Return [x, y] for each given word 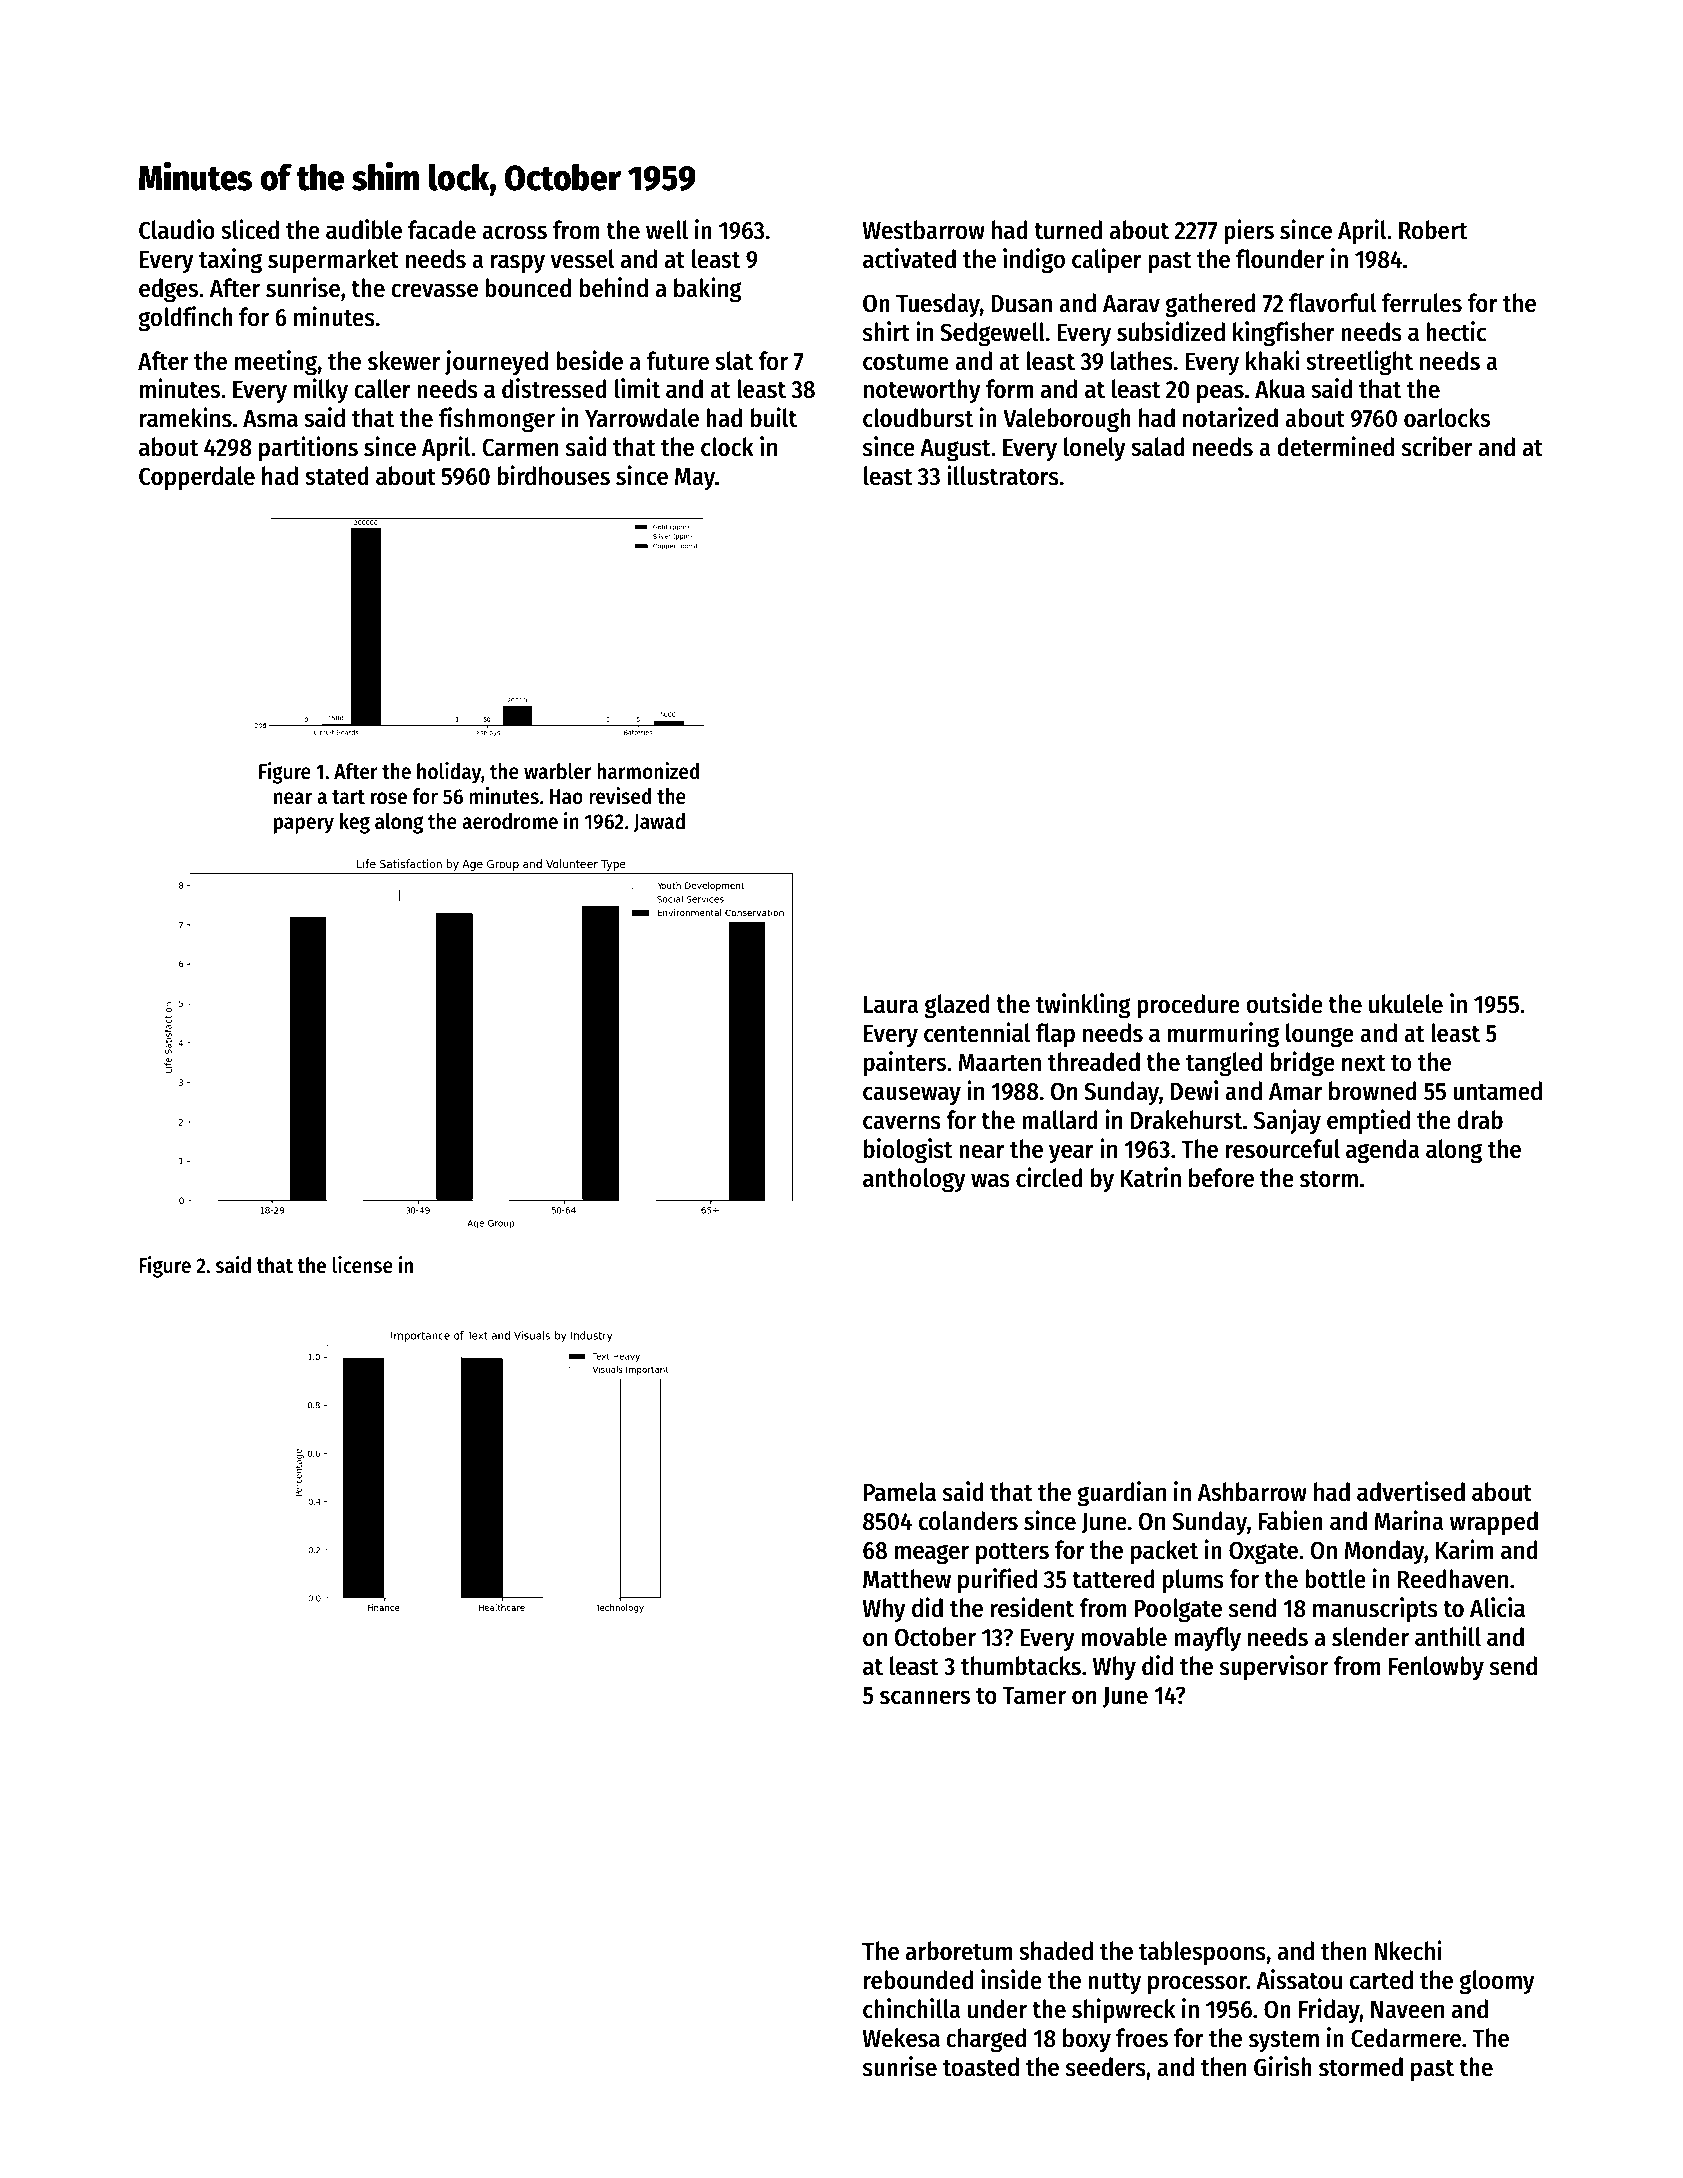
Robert [1433, 230]
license [363, 1265]
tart [348, 797]
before [1221, 1178]
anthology [914, 1180]
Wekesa [901, 2038]
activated [909, 258]
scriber [1437, 446]
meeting [276, 363]
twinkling [1083, 1006]
